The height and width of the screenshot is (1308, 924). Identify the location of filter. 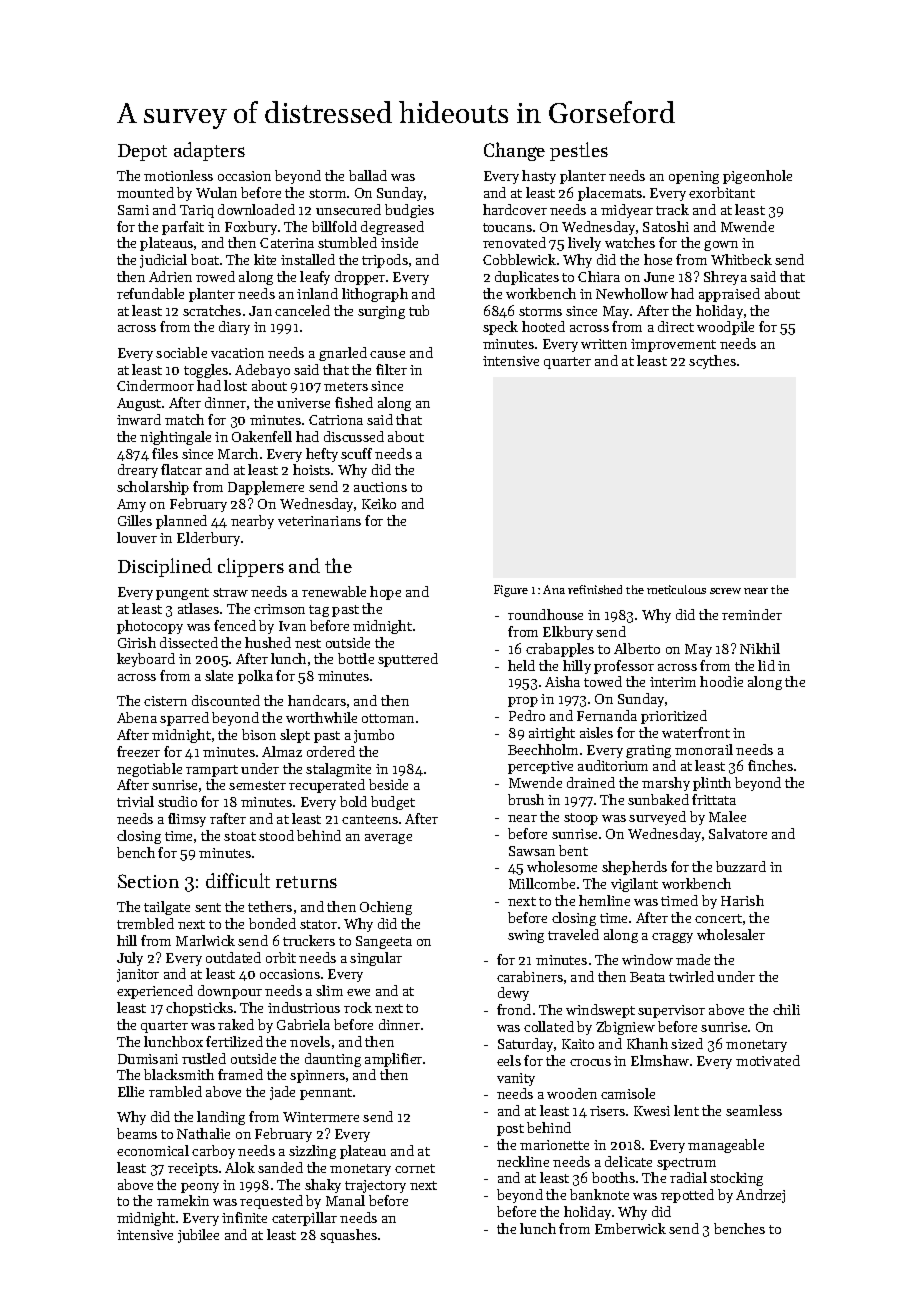
(391, 369).
